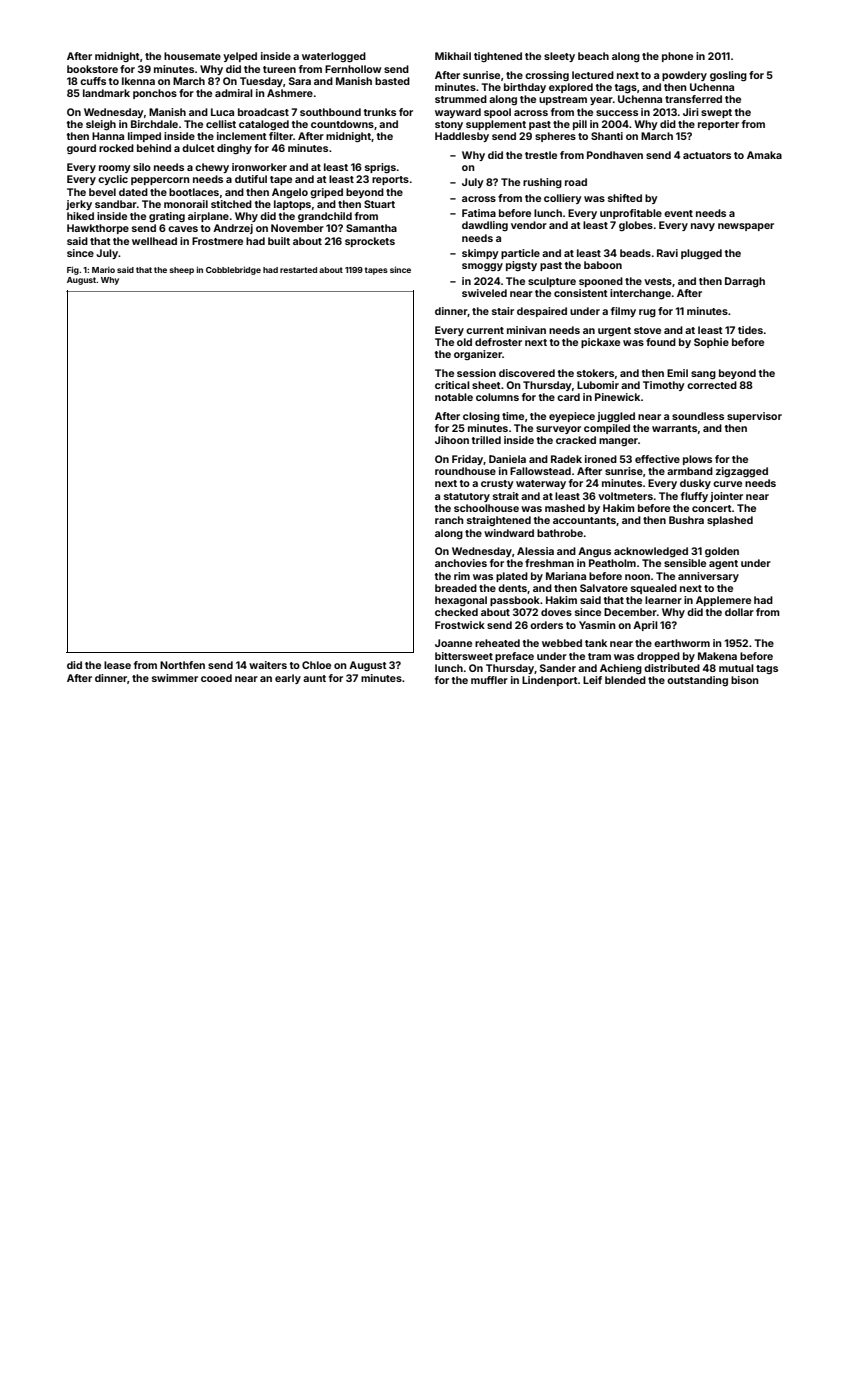  What do you see at coordinates (711, 343) in the screenshot?
I see `Sophie` at bounding box center [711, 343].
